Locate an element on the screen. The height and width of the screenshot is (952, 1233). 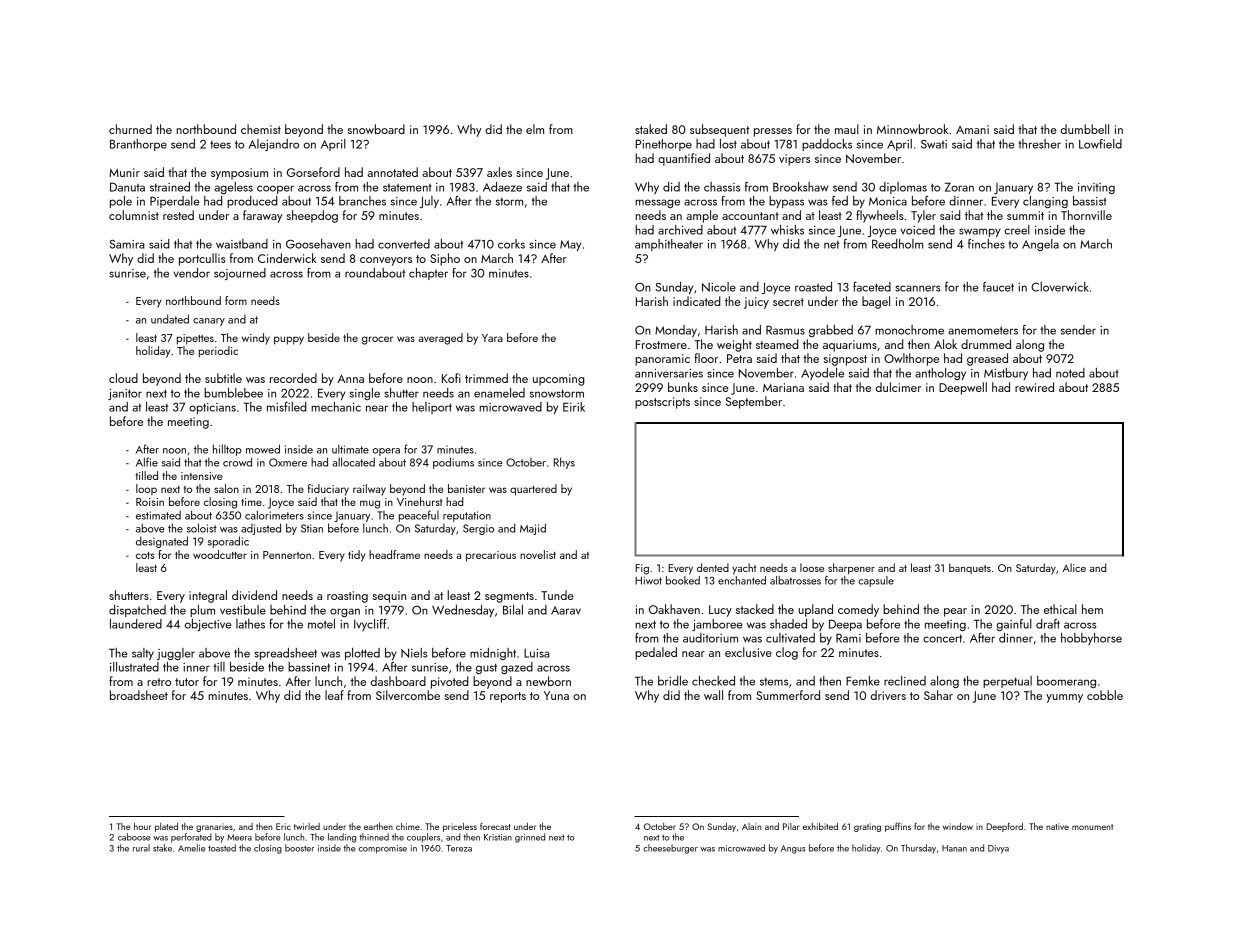
twirled is located at coordinates (307, 826).
